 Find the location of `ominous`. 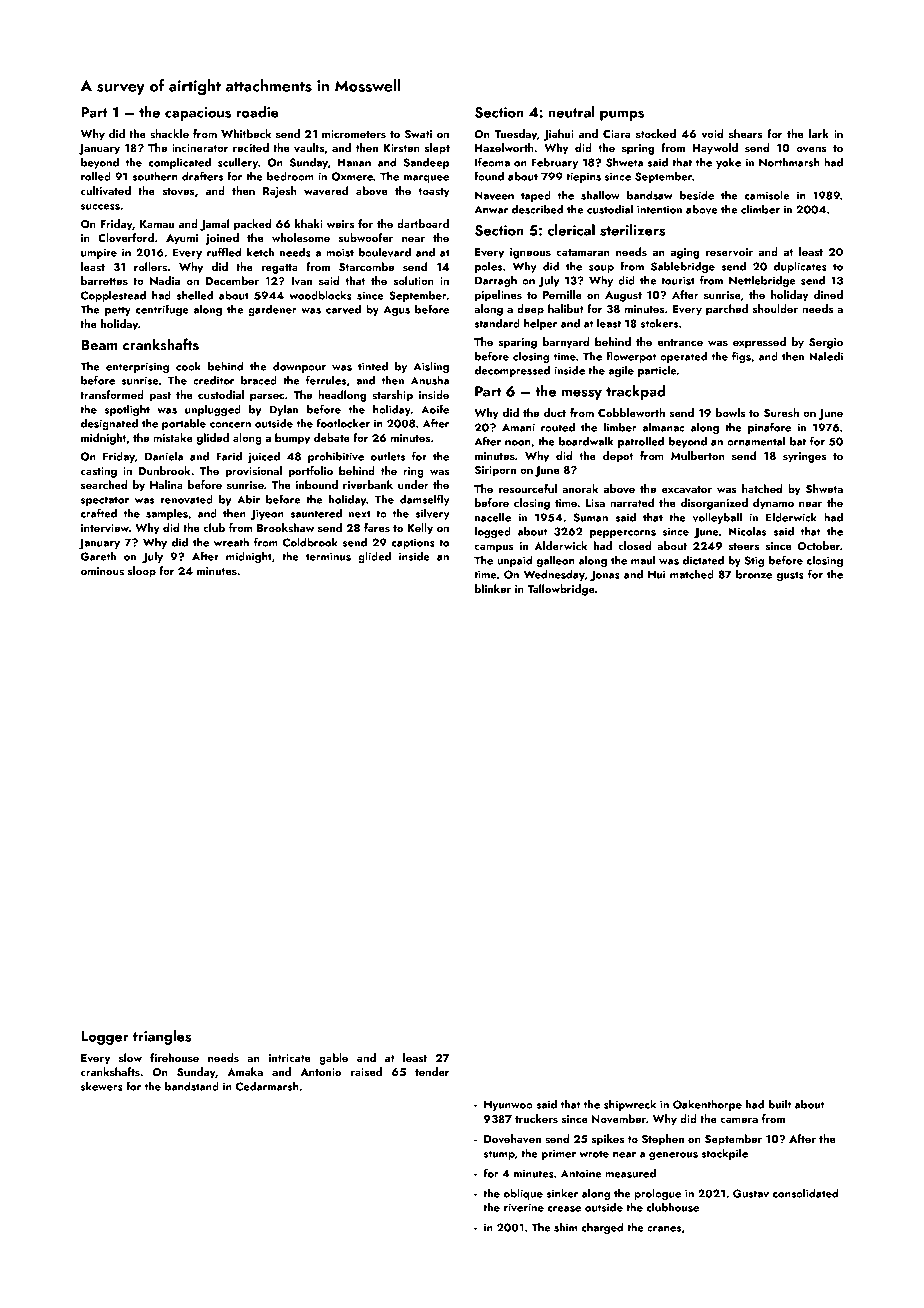

ominous is located at coordinates (102, 571).
